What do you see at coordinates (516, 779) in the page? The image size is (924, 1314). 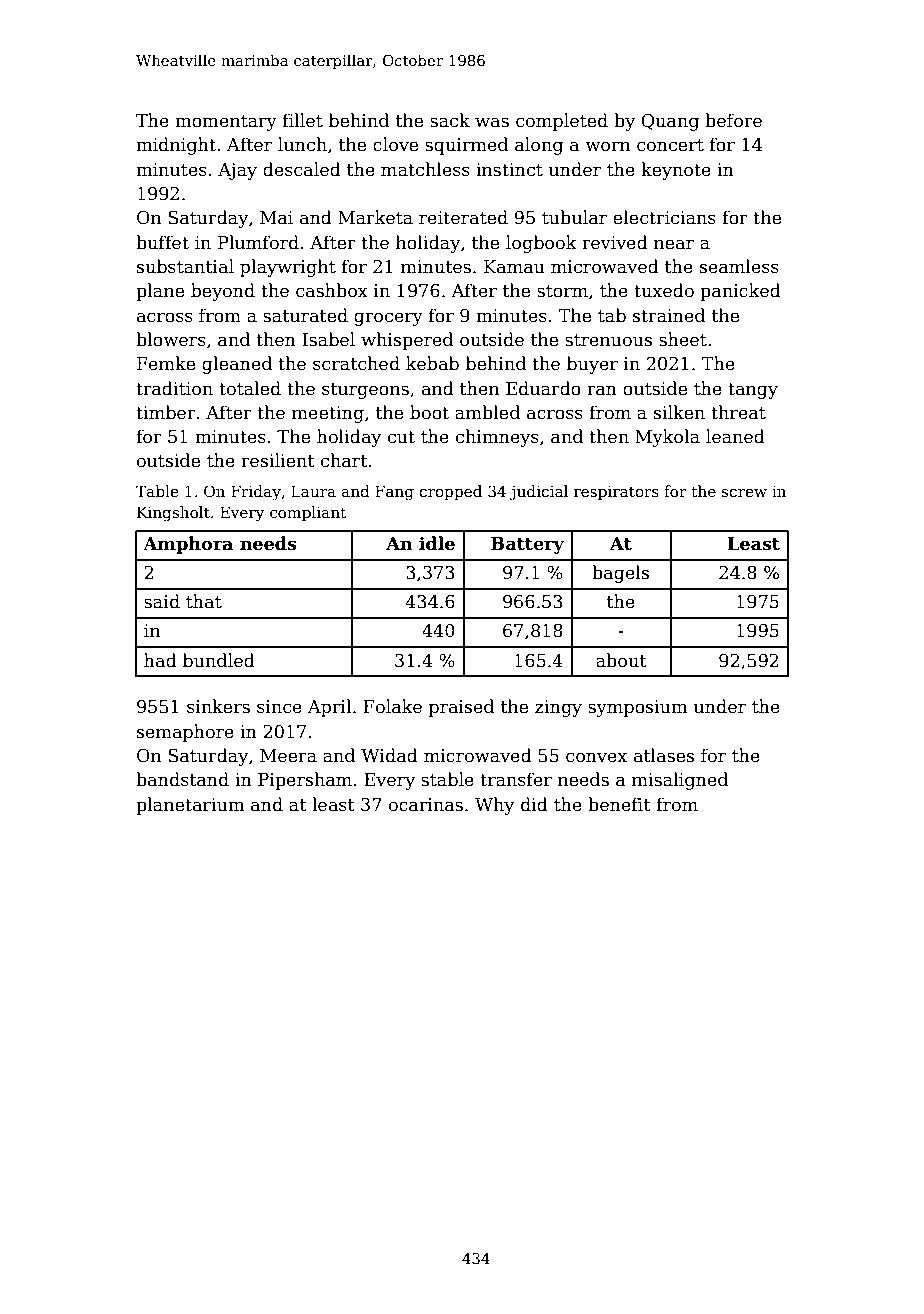 I see `transfer` at bounding box center [516, 779].
